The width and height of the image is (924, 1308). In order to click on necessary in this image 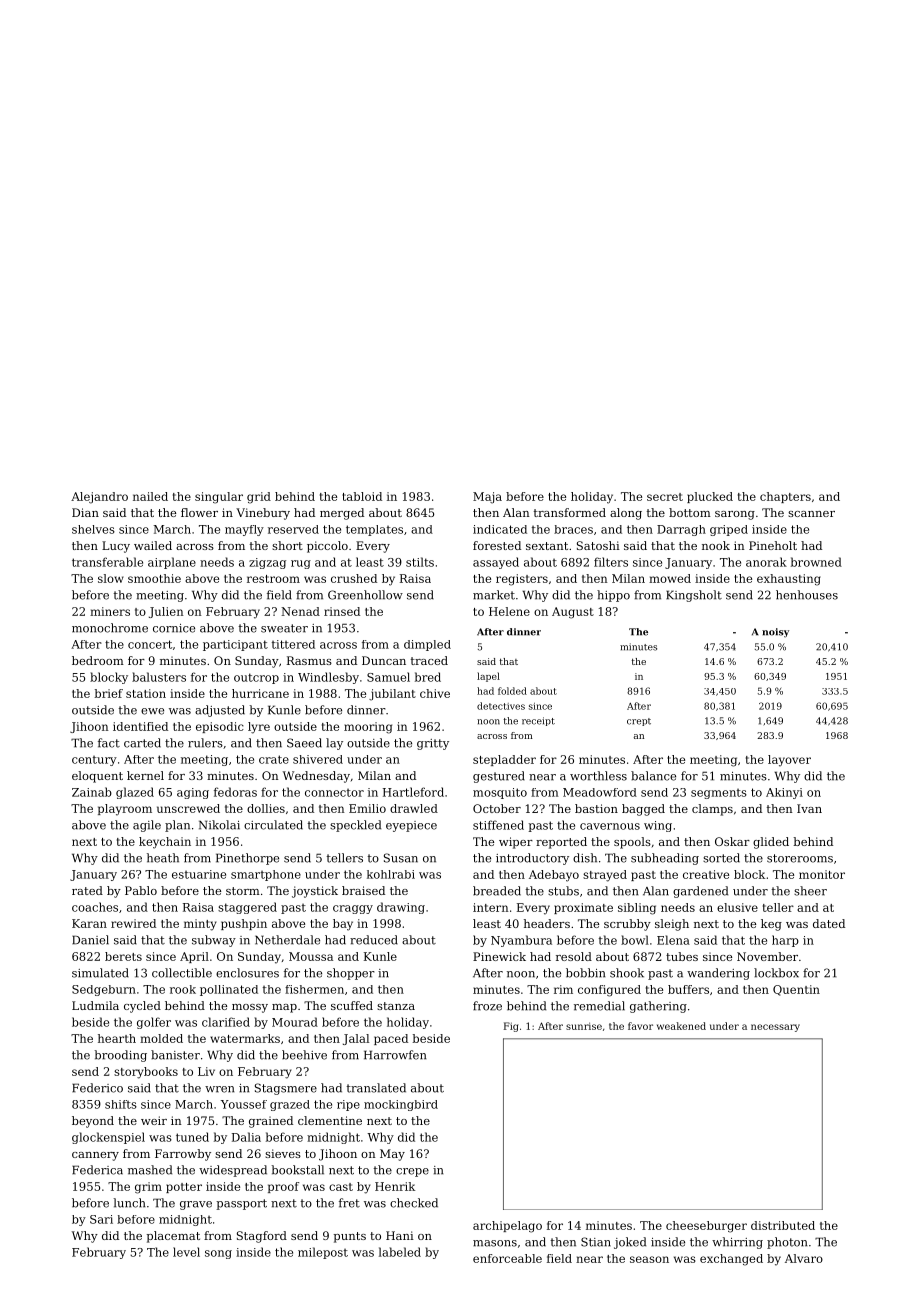, I will do `click(775, 1028)`.
